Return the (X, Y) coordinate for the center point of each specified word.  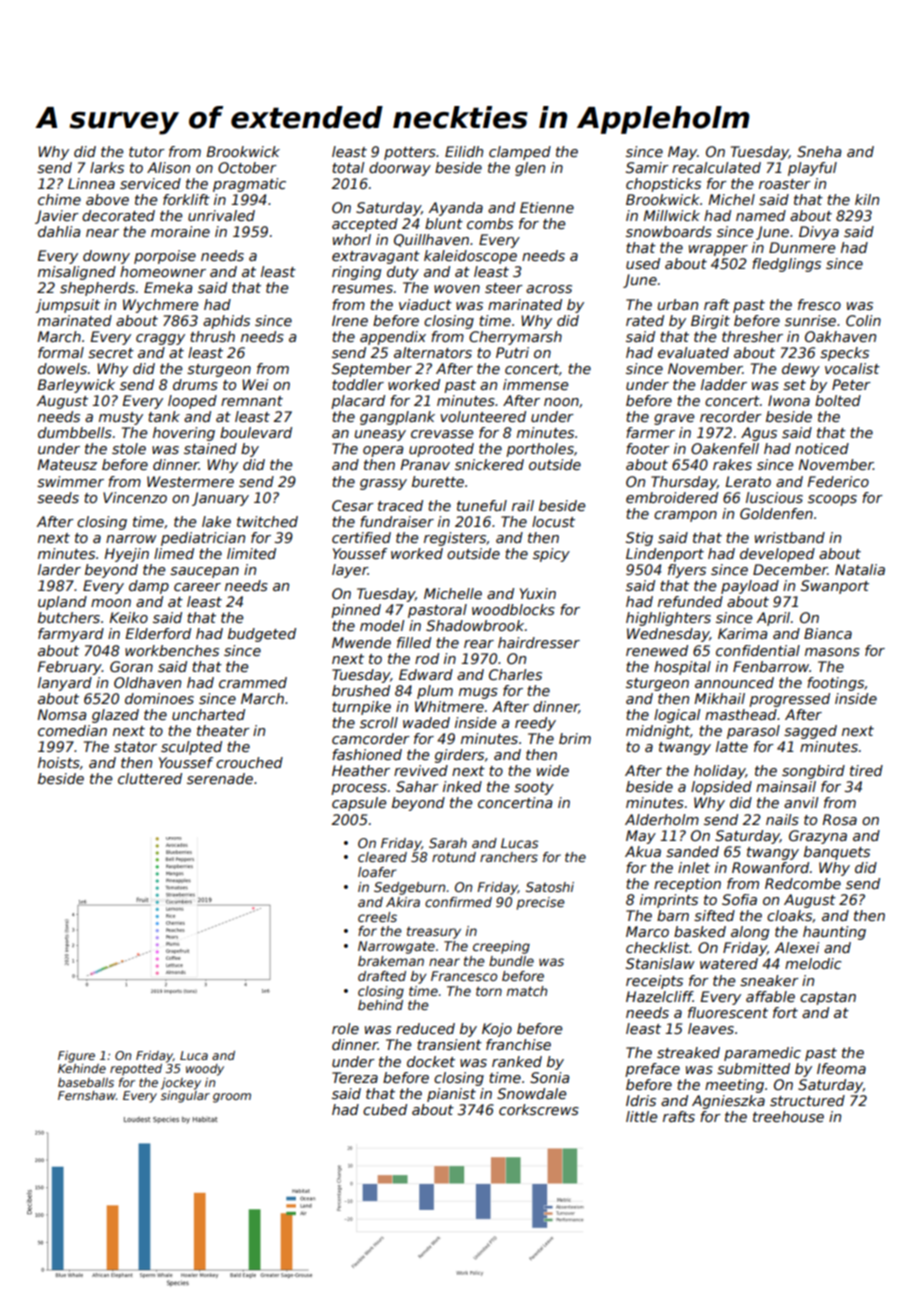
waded (426, 722)
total (348, 167)
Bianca (828, 633)
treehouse (788, 1116)
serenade (220, 778)
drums (195, 384)
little (641, 1116)
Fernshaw (87, 1095)
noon (561, 402)
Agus (759, 434)
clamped (520, 153)
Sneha (819, 151)
